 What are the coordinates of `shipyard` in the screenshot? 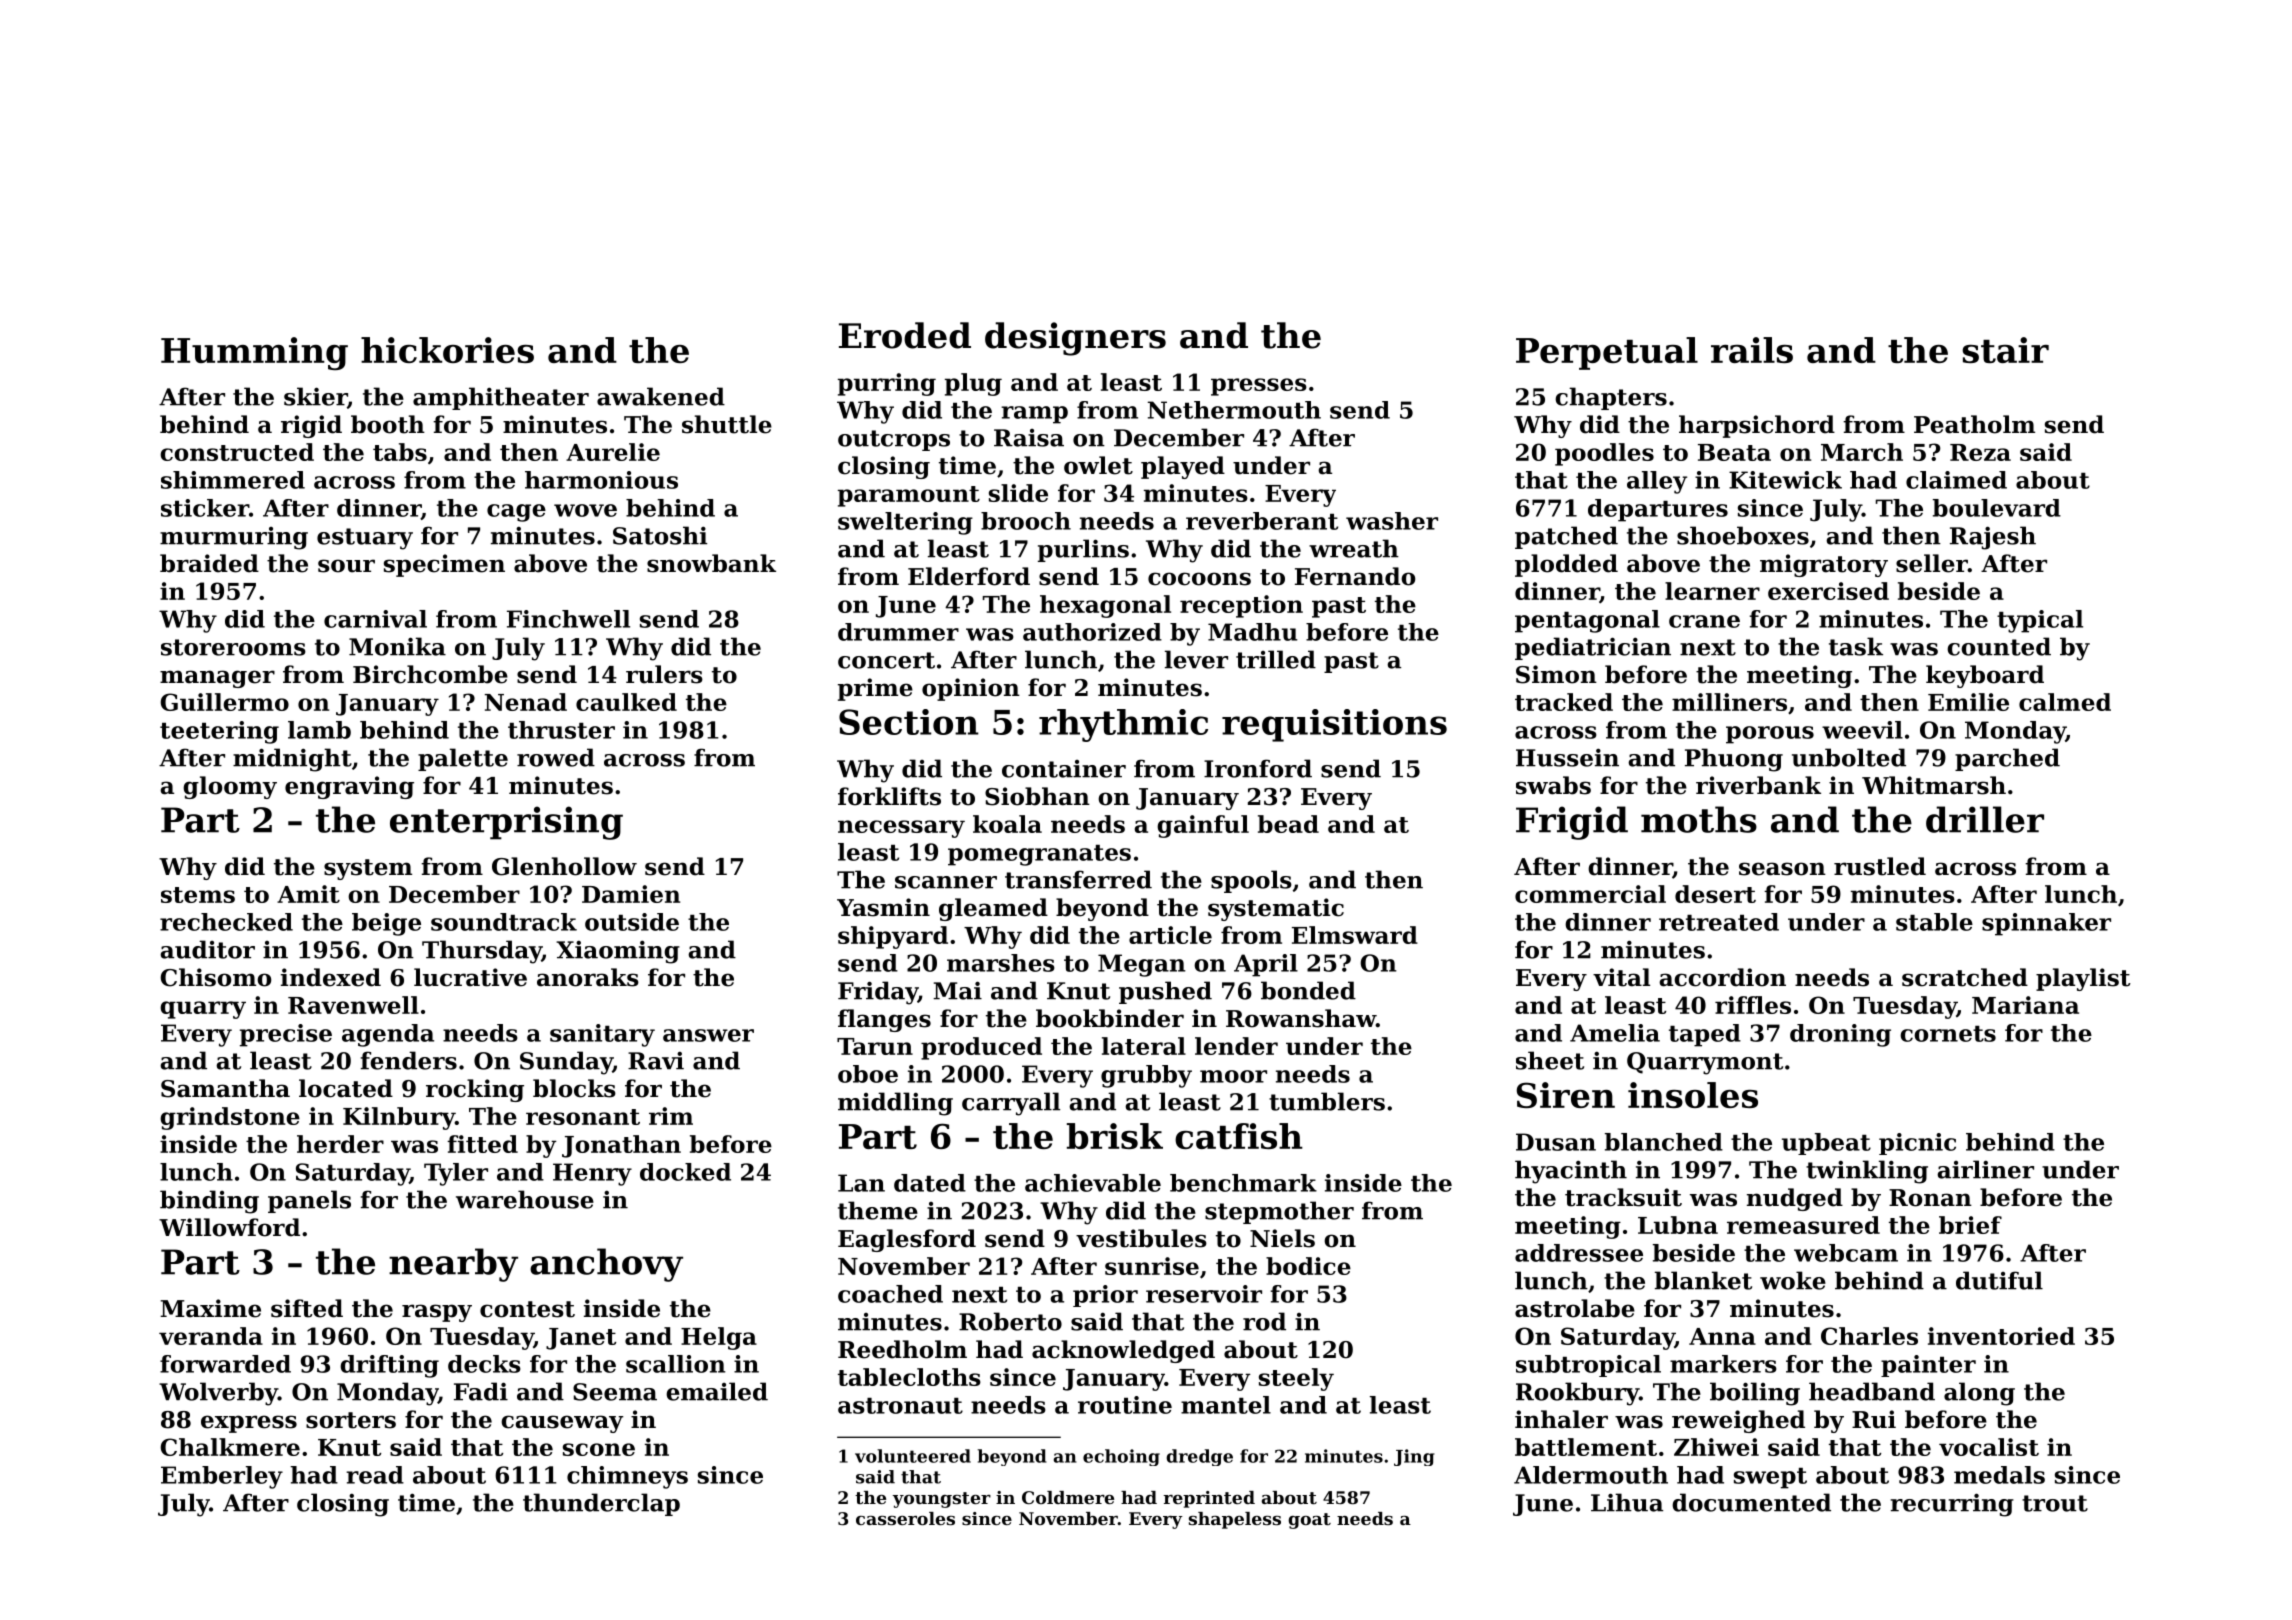 It's located at (893, 937).
